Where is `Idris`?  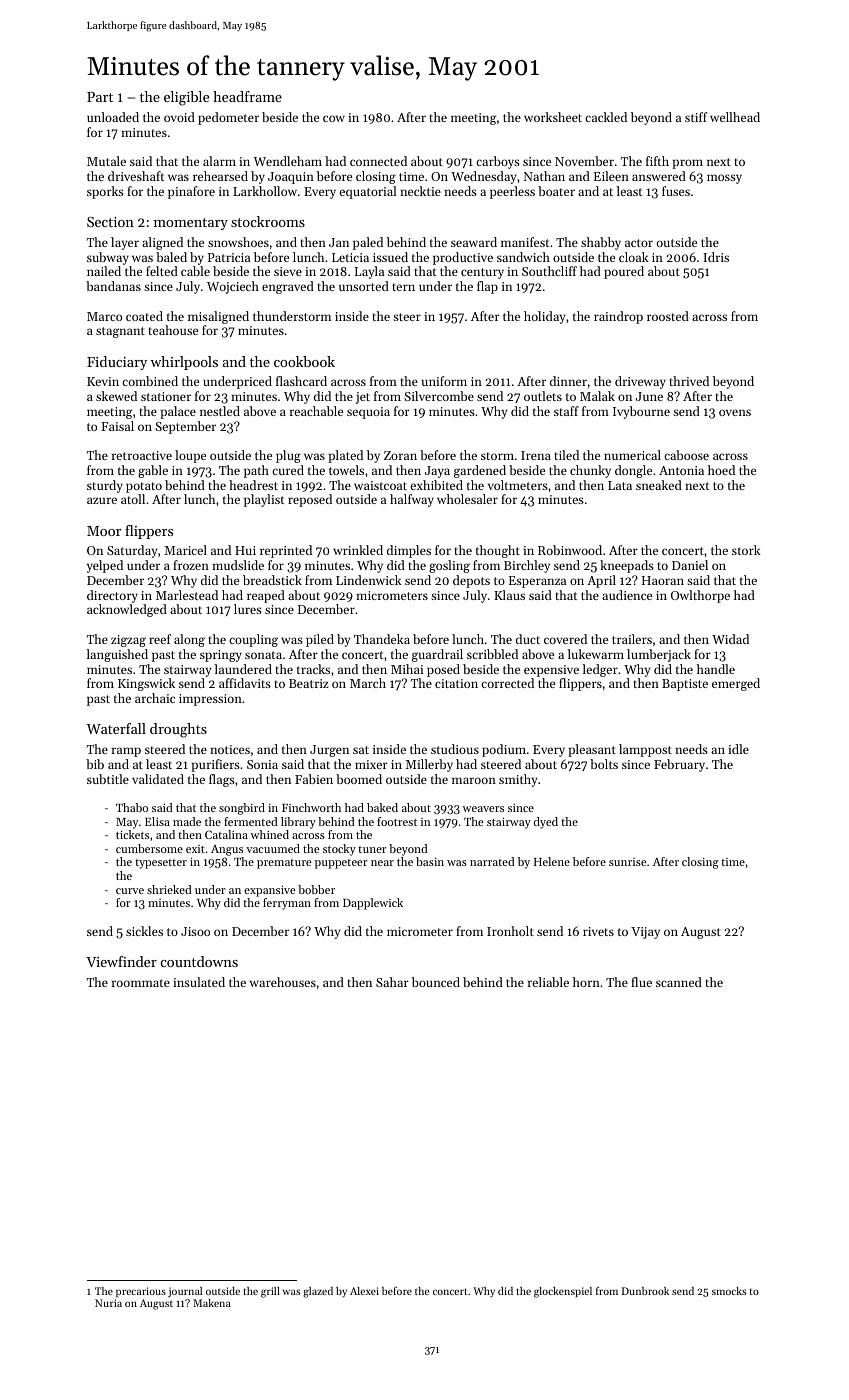 Idris is located at coordinates (716, 257).
